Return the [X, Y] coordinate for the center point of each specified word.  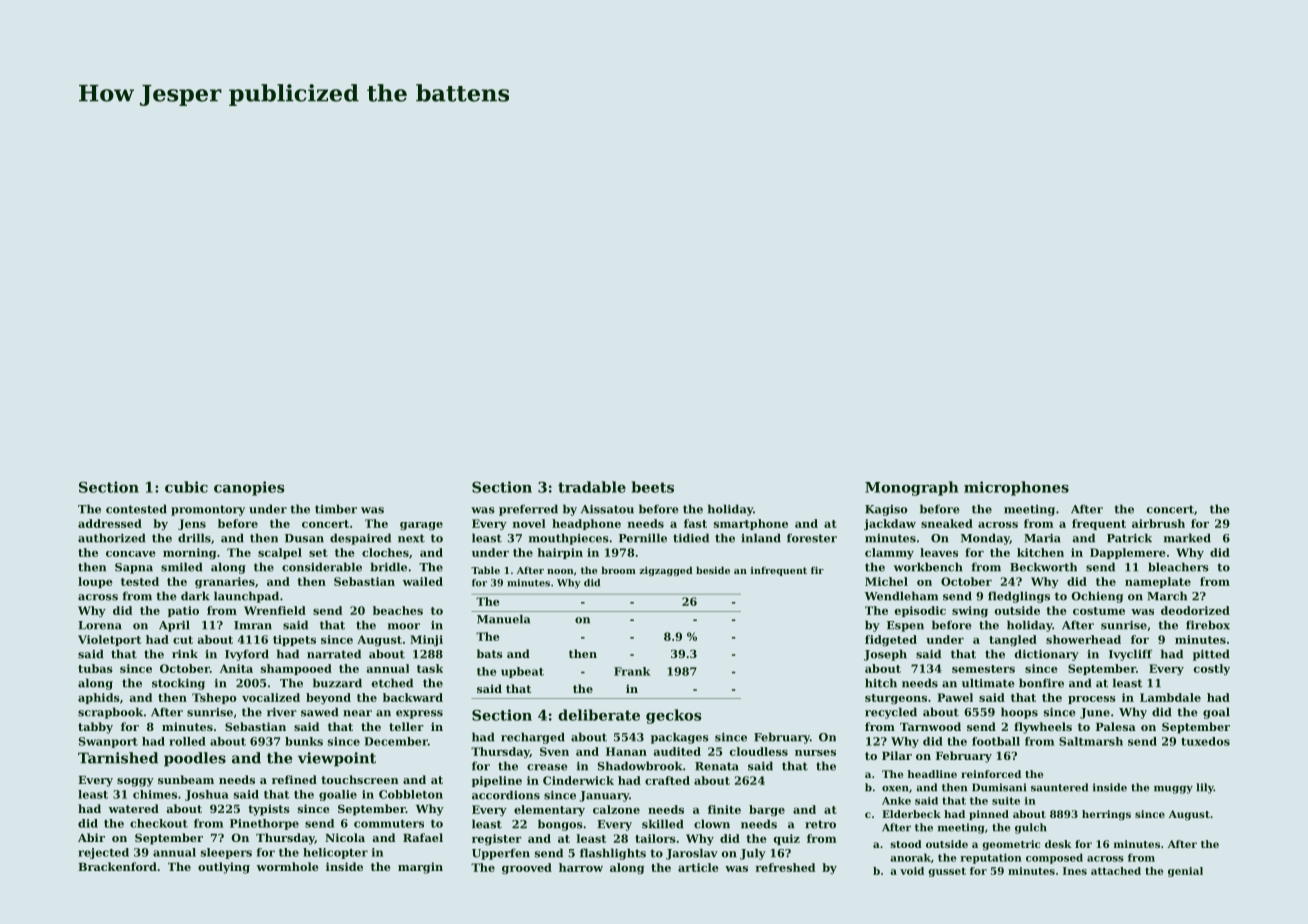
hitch [881, 683]
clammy [889, 553]
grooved [527, 868]
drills [194, 538]
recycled [891, 713]
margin [420, 868]
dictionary [1047, 655]
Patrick [1129, 538]
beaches [398, 610]
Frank [632, 671]
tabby [95, 728]
